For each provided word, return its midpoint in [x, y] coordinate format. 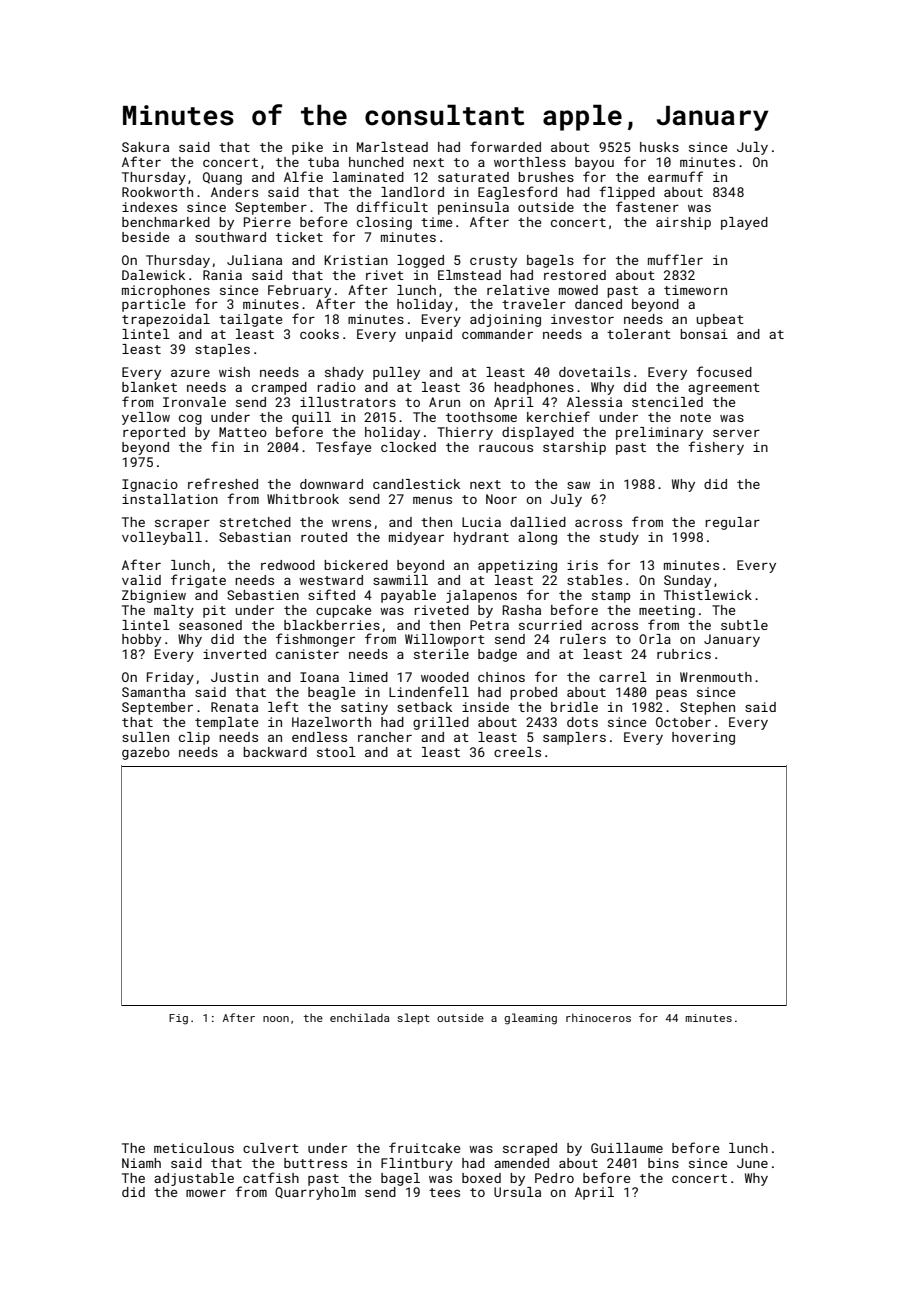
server [736, 433]
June [752, 1163]
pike [307, 148]
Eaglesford [517, 193]
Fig [178, 1019]
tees [444, 1192]
